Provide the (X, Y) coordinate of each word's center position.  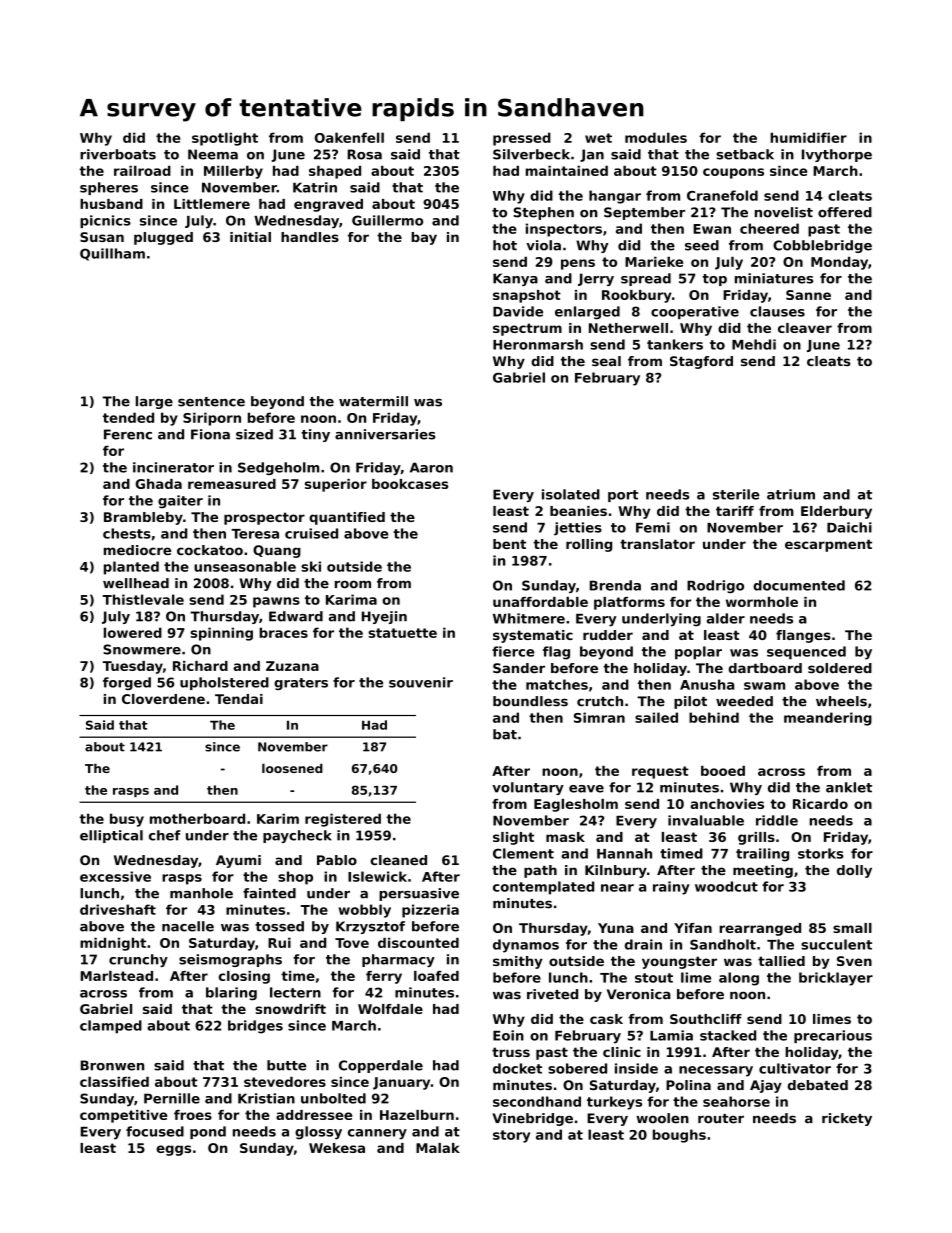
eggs (173, 1150)
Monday (839, 263)
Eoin (508, 1035)
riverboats (118, 154)
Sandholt (723, 944)
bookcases (410, 484)
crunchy (138, 960)
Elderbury (836, 512)
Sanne (808, 295)
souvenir (421, 682)
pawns (276, 602)
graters (301, 684)
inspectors (564, 230)
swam (764, 686)
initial (250, 237)
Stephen (543, 213)
